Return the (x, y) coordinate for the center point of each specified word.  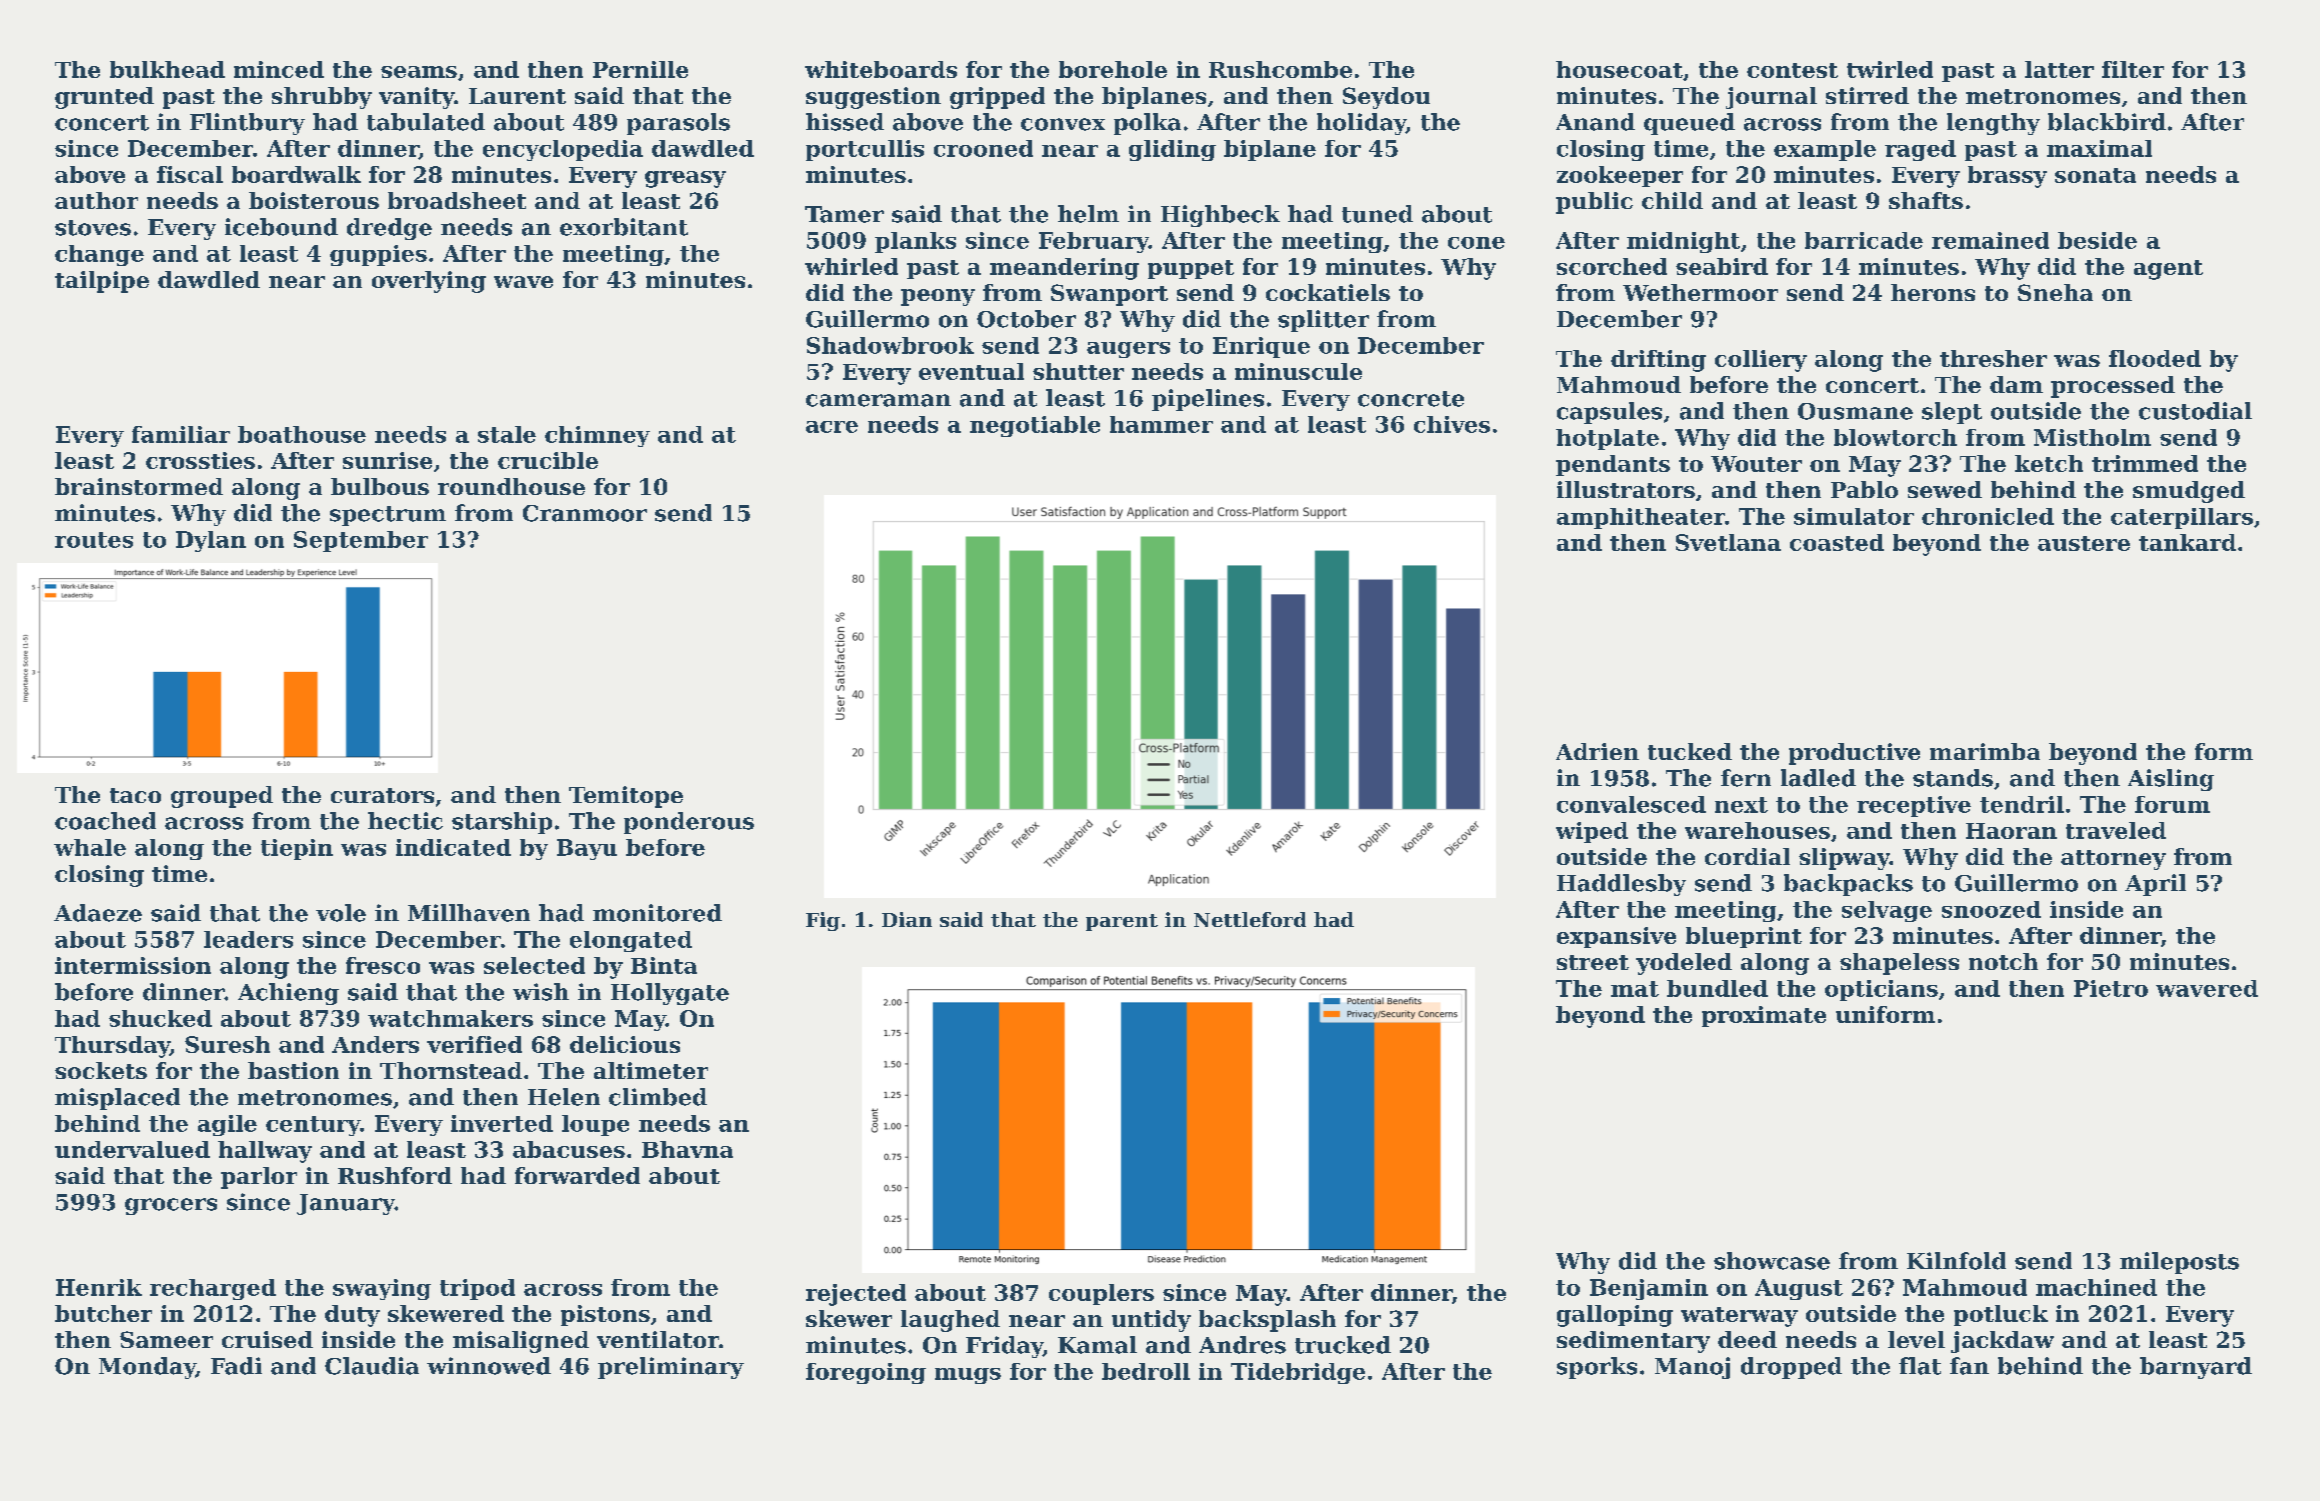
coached (105, 821)
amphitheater (1641, 518)
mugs (968, 1376)
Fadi (236, 1366)
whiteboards (881, 69)
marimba (1985, 751)
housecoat (1619, 69)
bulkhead (167, 69)
